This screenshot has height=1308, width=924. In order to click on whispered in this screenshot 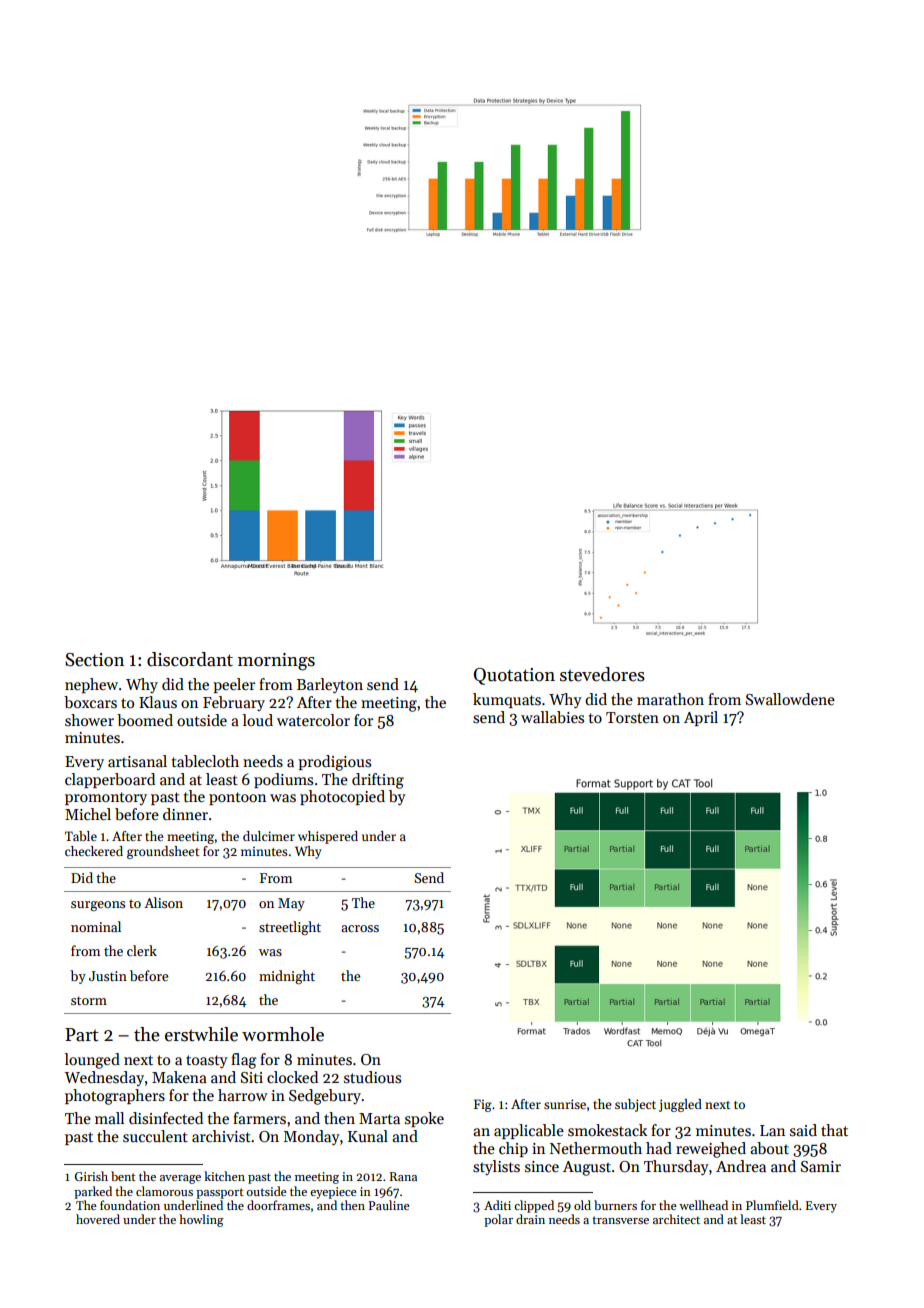, I will do `click(328, 837)`.
